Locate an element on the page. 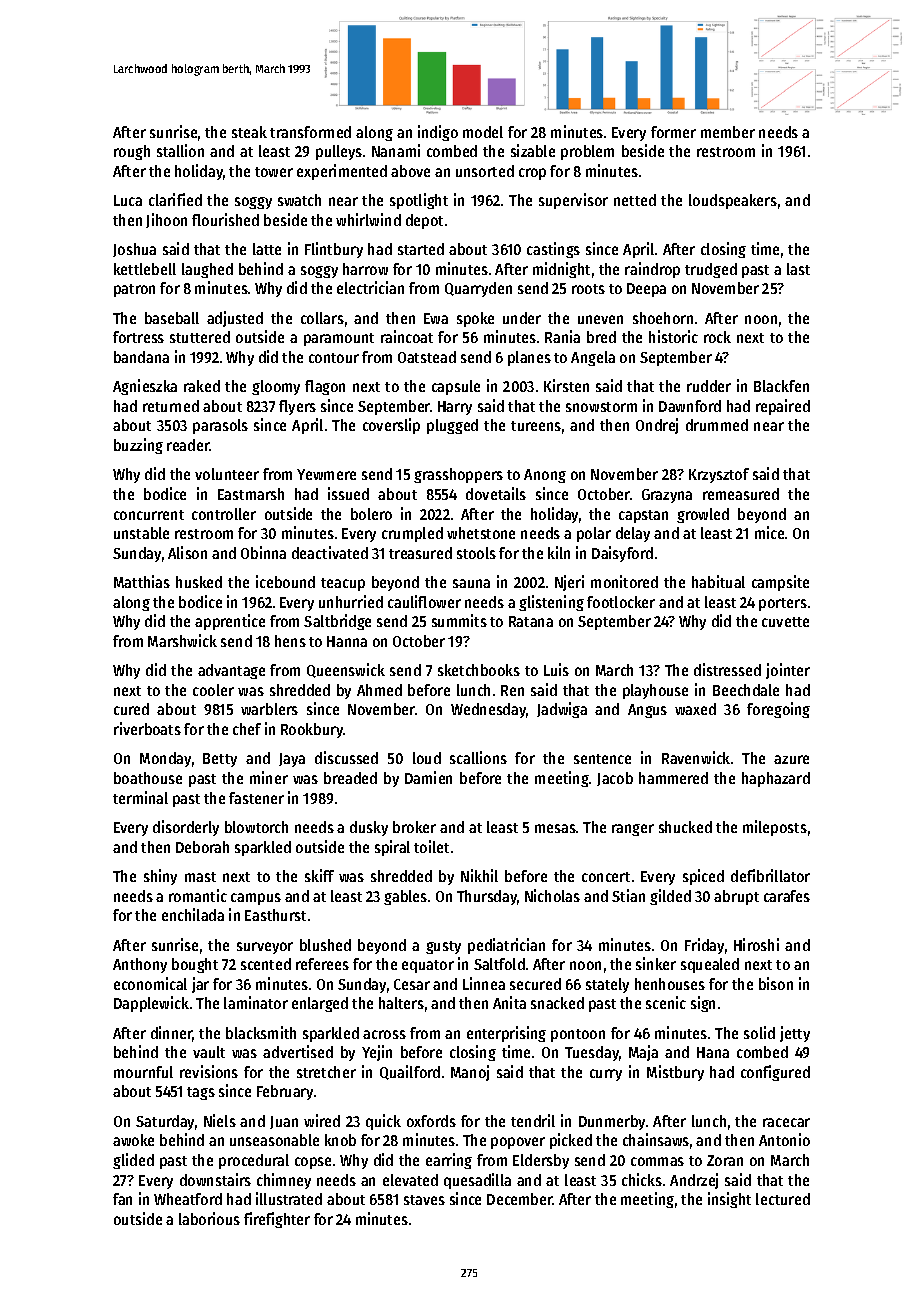  enchilada is located at coordinates (193, 914).
